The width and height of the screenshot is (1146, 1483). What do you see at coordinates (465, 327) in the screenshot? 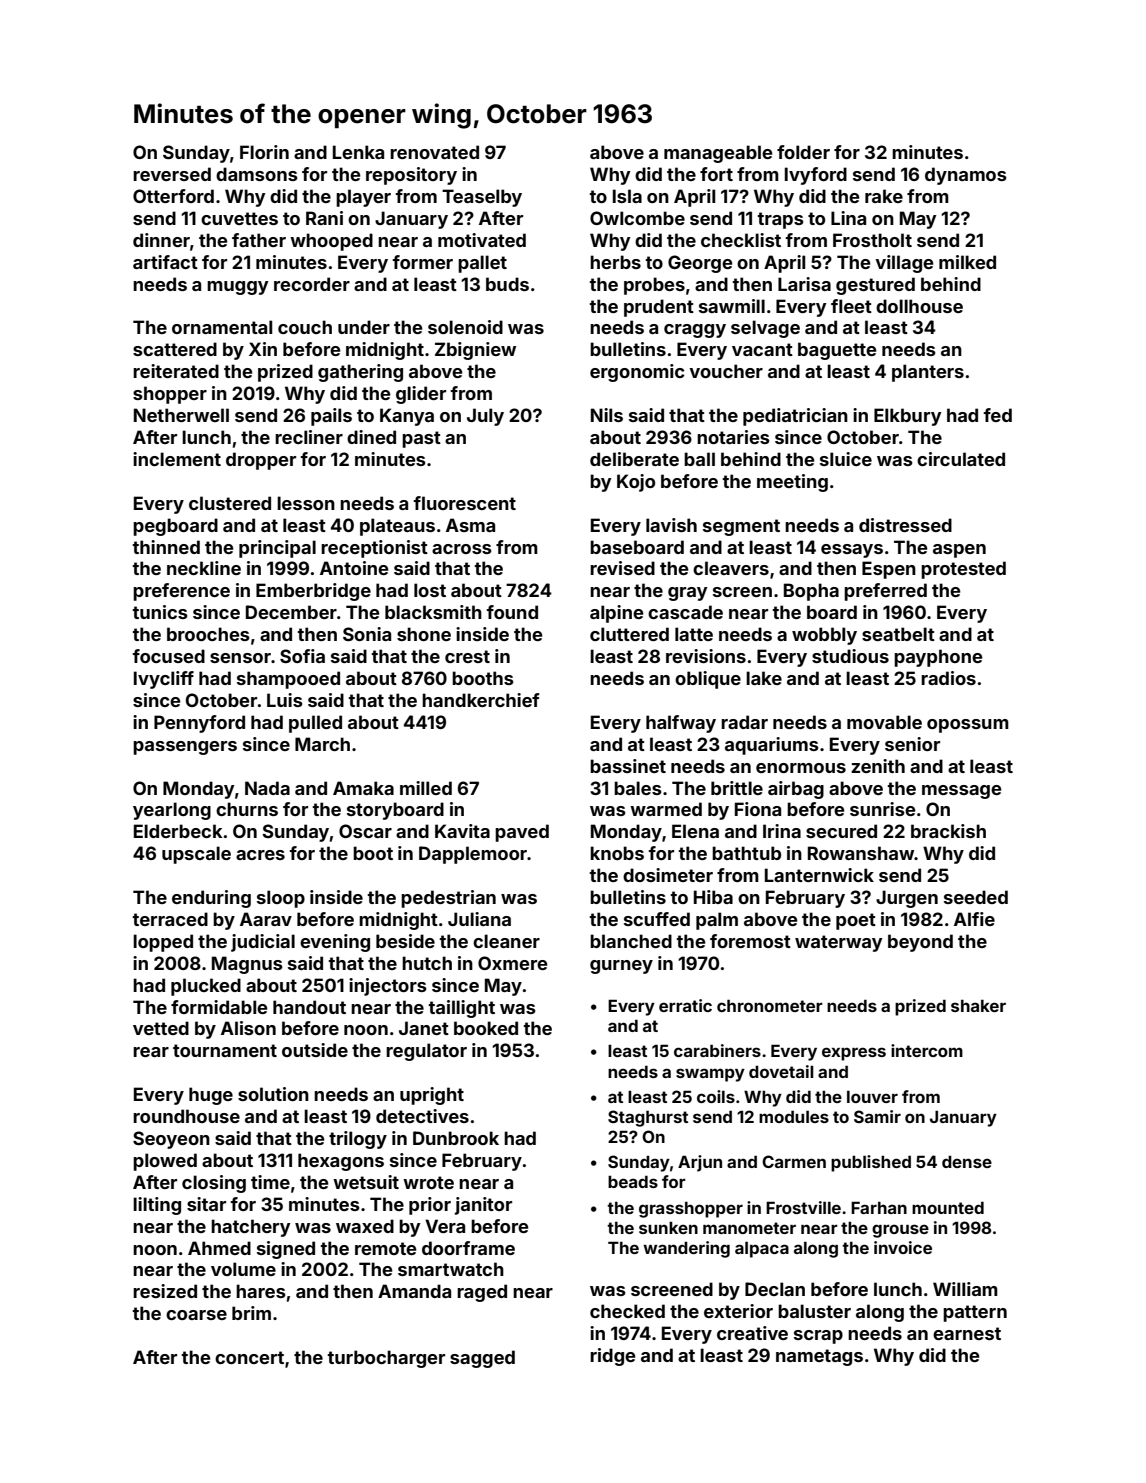
I see `solenoid` at bounding box center [465, 327].
